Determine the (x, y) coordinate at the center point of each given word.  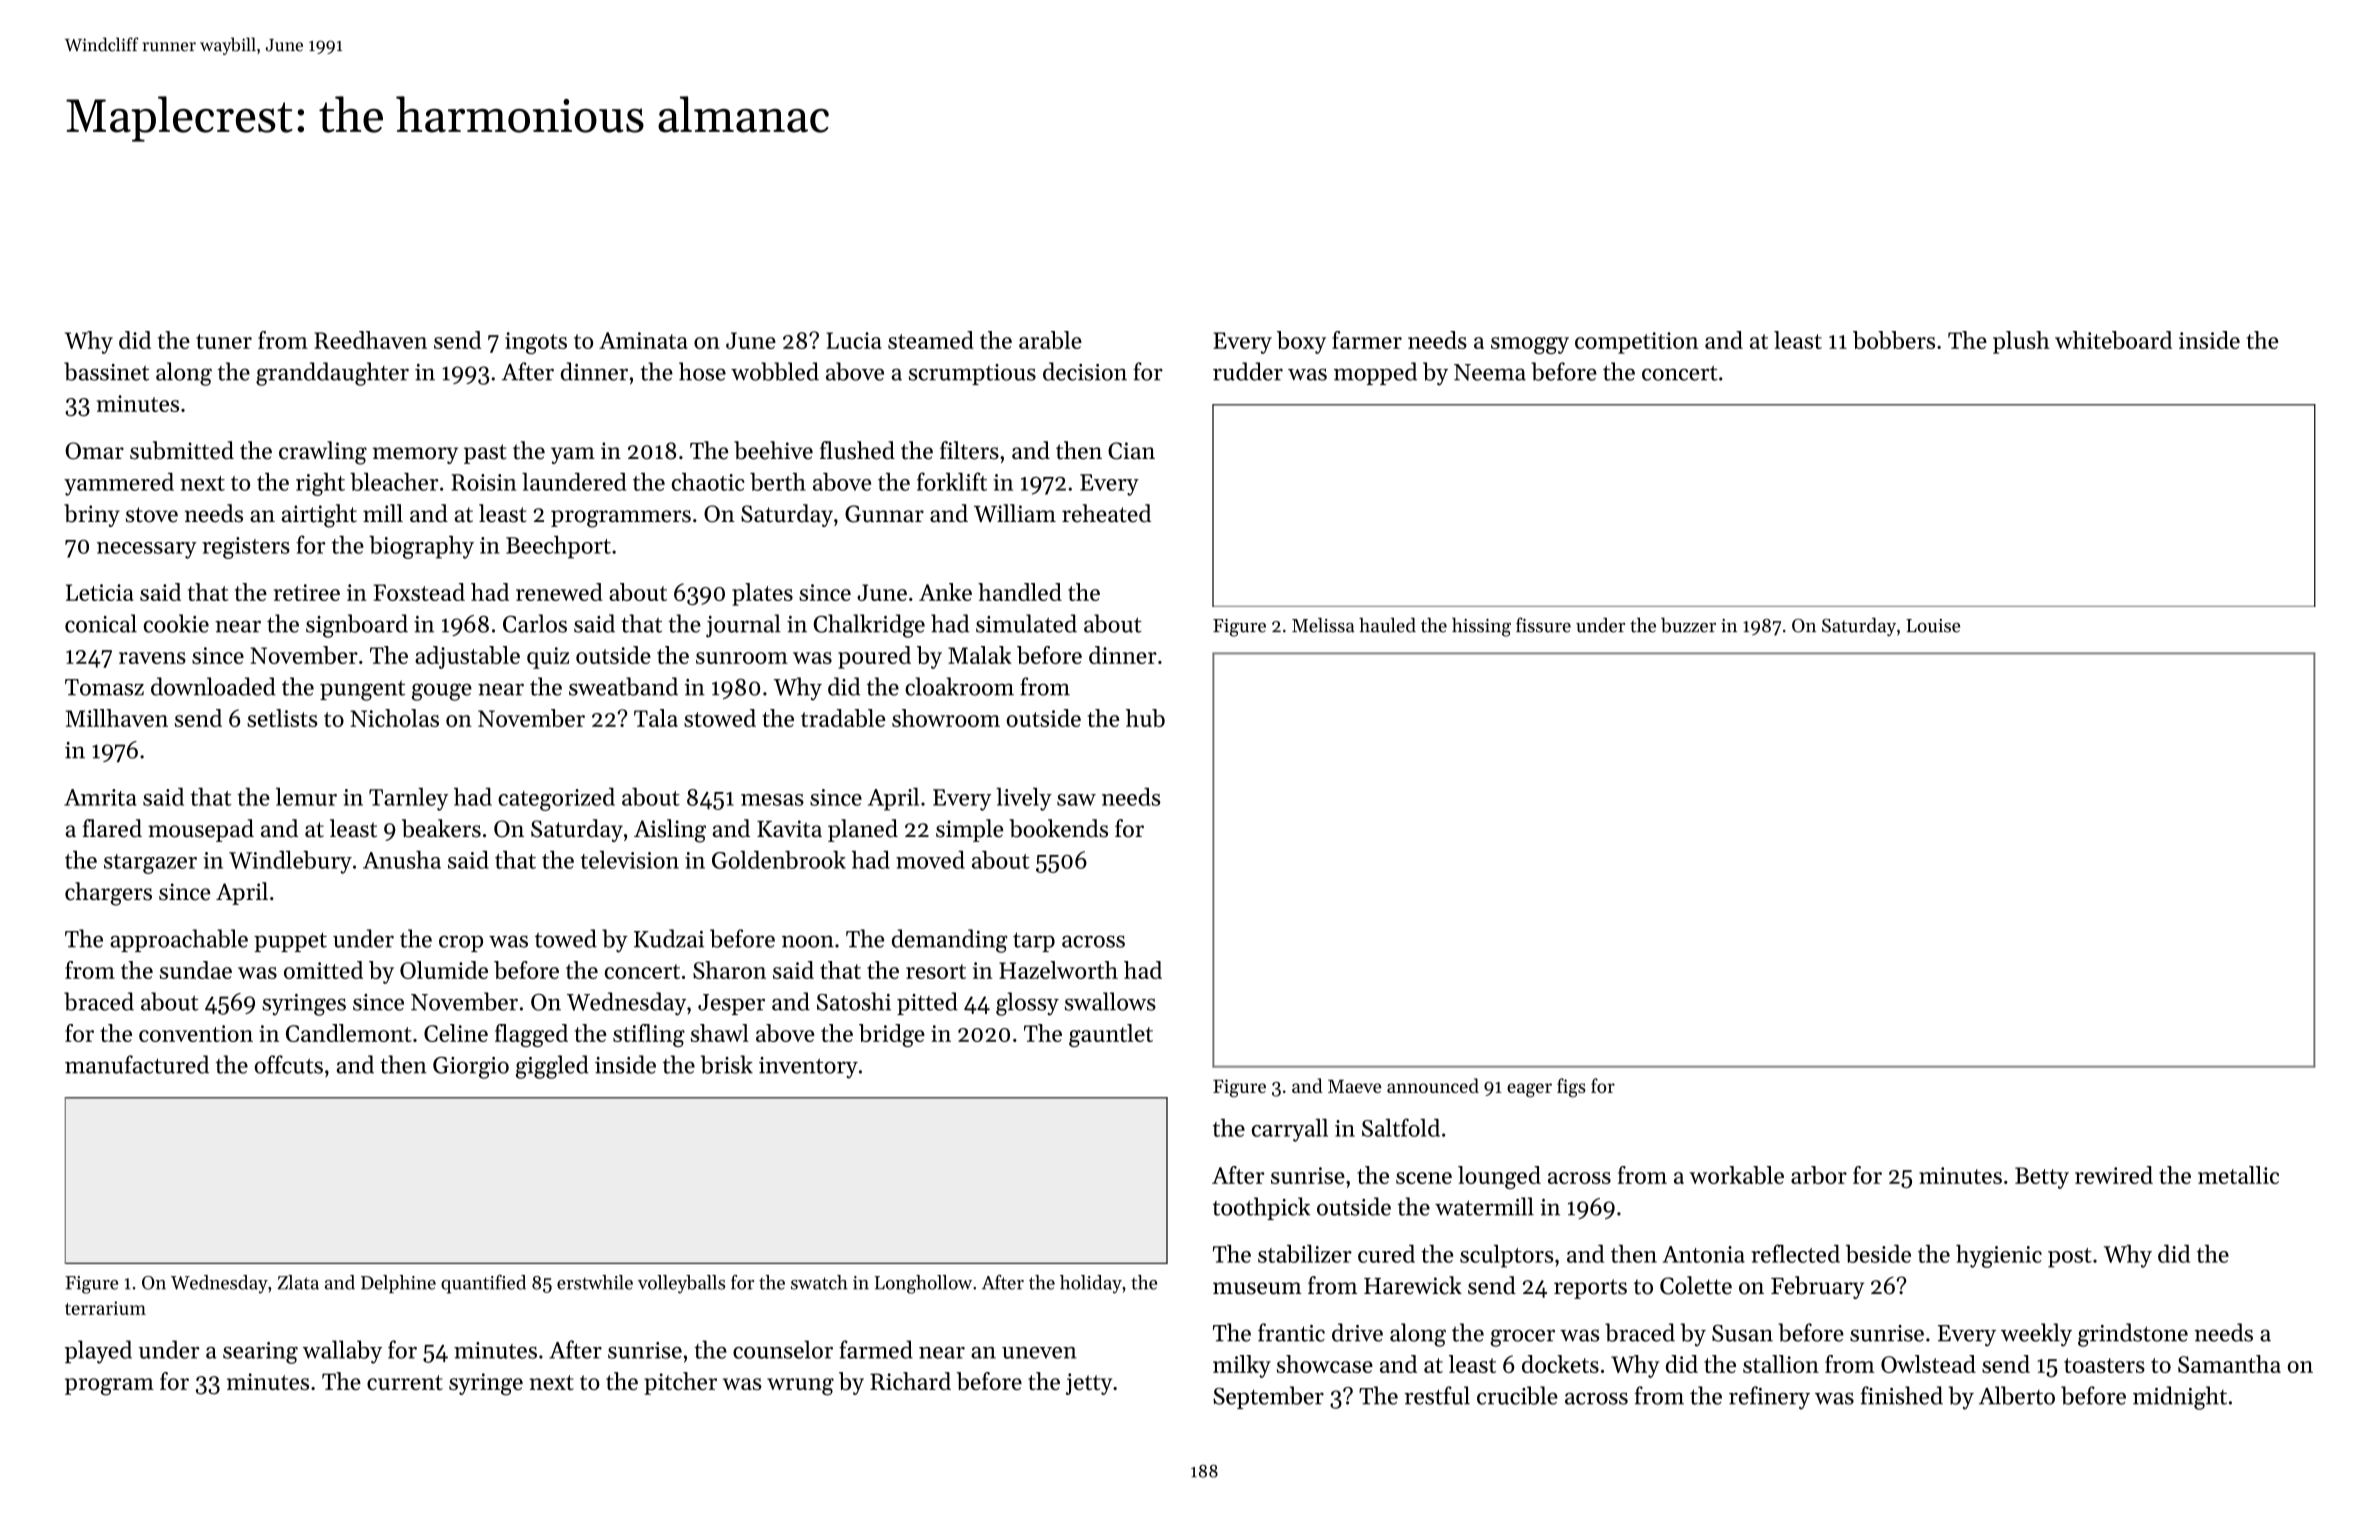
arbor (1819, 1175)
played (98, 1352)
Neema (1490, 372)
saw (1076, 800)
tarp (1034, 942)
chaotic (708, 482)
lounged (1499, 1177)
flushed (857, 450)
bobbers (1894, 340)
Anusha (402, 860)
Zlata (298, 1282)
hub (1145, 718)
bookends (1058, 828)
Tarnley (408, 799)
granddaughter (332, 374)
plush (2021, 342)
